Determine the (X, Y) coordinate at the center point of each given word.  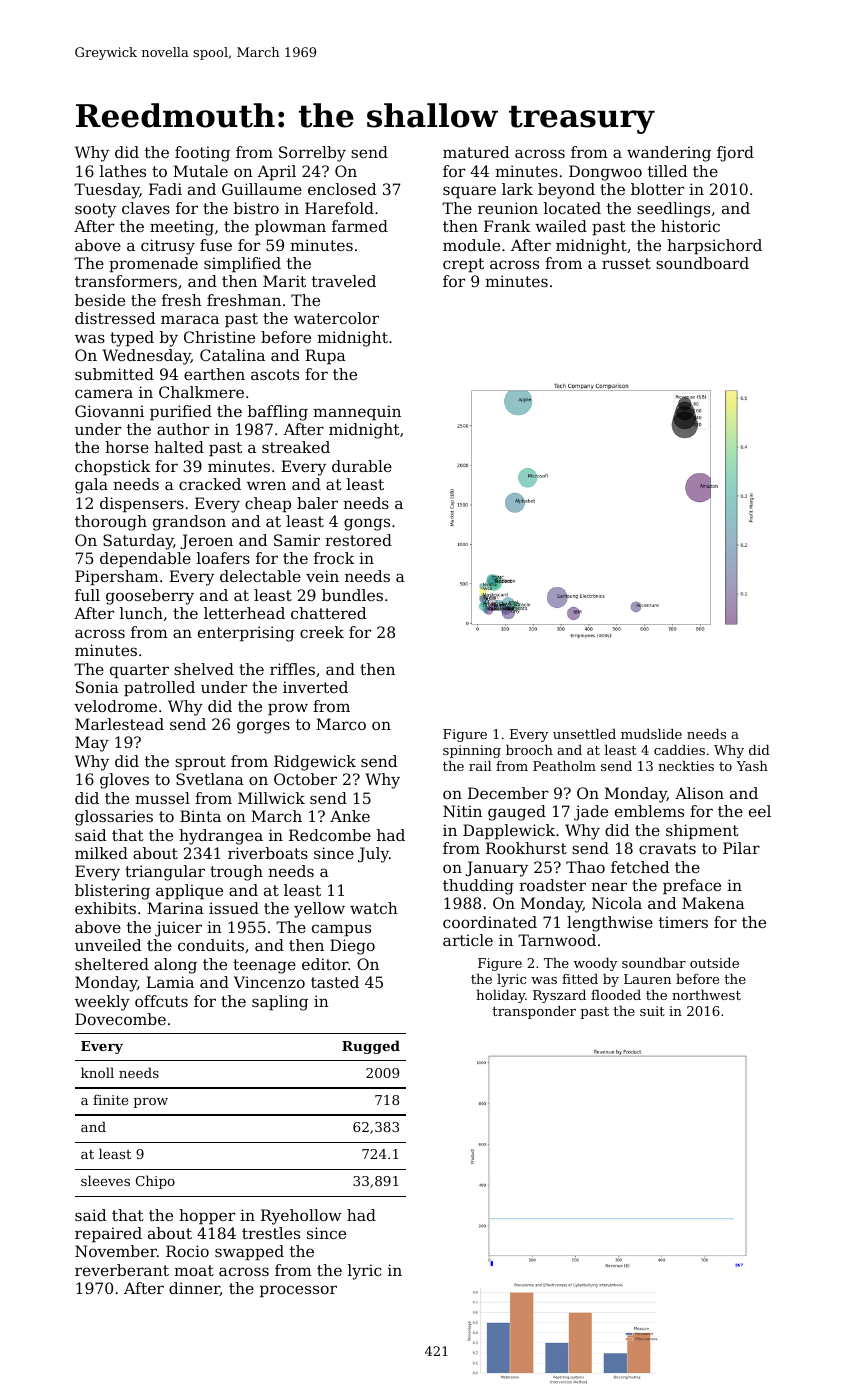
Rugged (371, 1047)
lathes (123, 171)
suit (652, 1011)
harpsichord (714, 247)
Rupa (325, 357)
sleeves (105, 1180)
